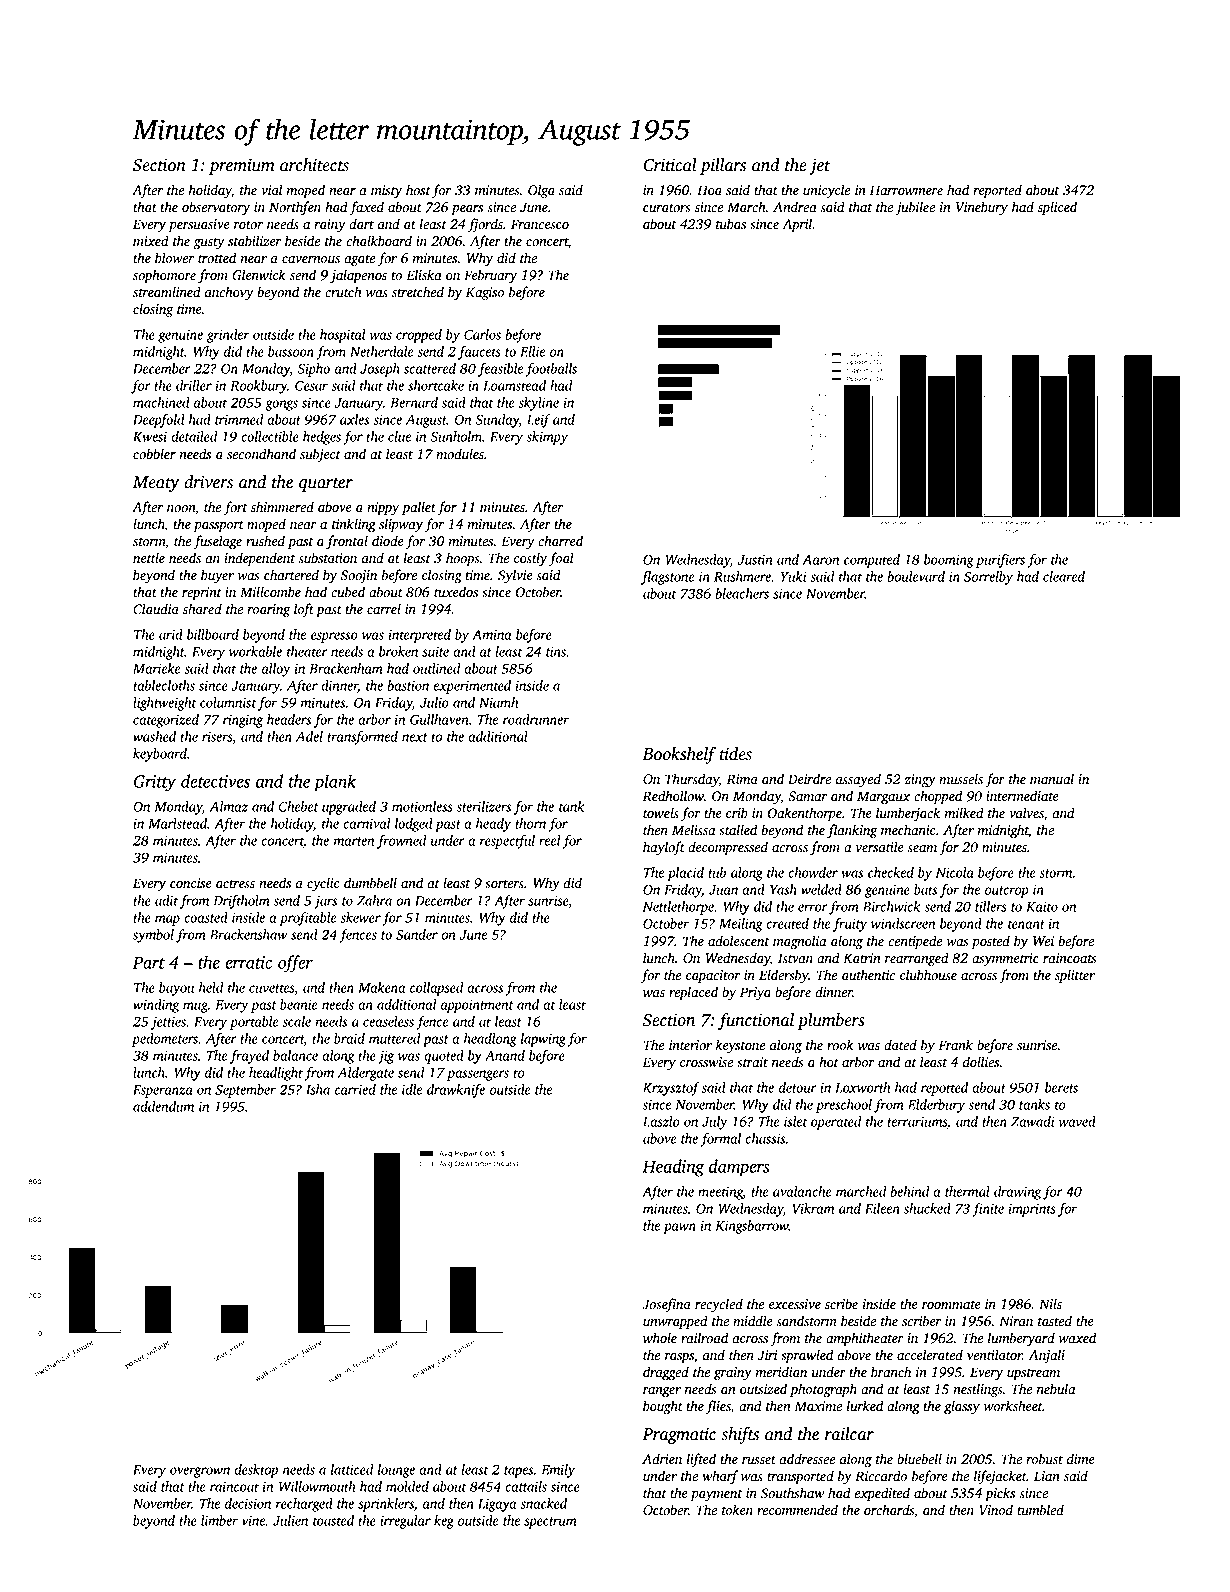 The image size is (1230, 1592). I want to click on Justin, so click(755, 559).
